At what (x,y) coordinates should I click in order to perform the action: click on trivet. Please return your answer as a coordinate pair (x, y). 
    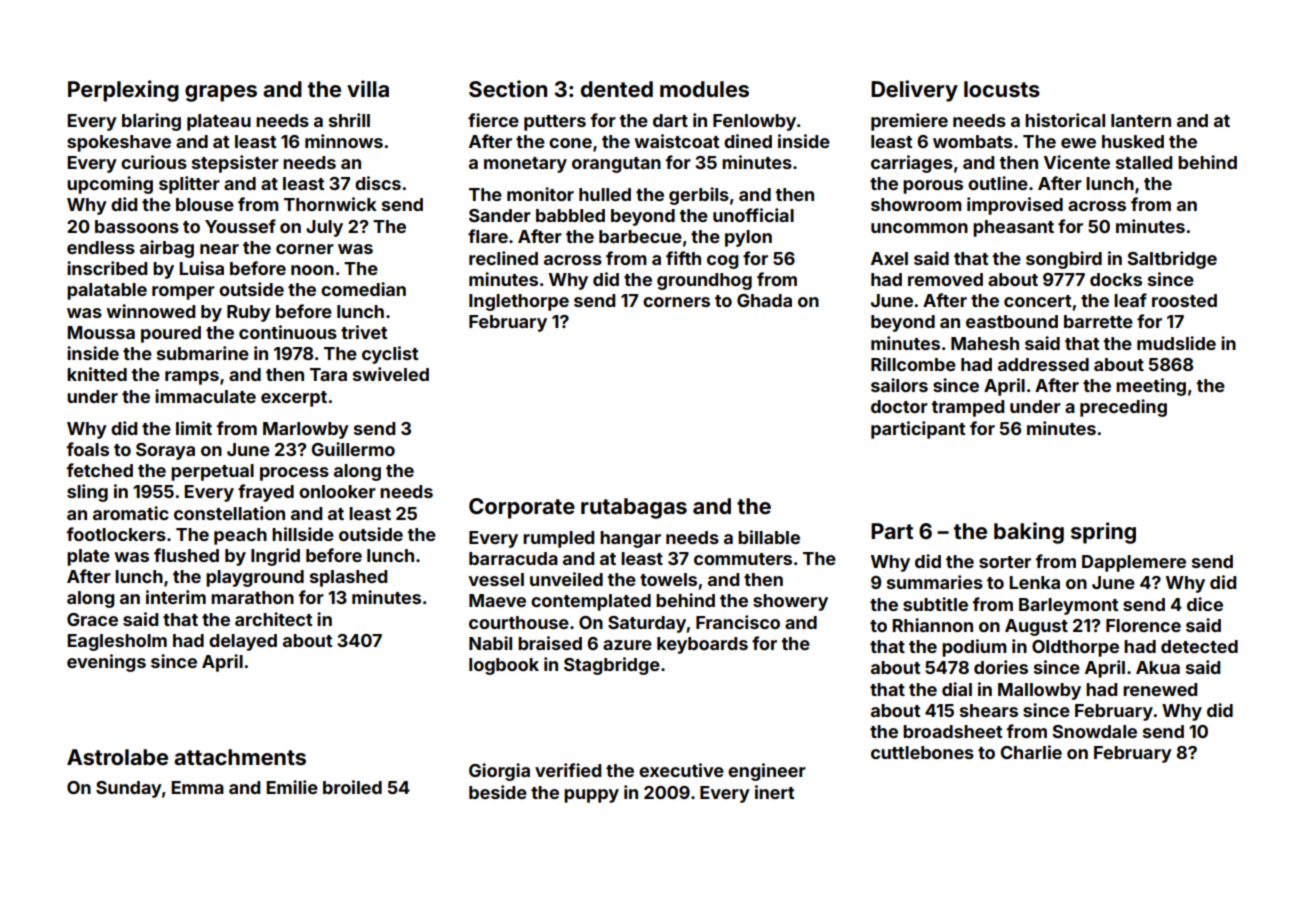
    Looking at the image, I should click on (364, 332).
